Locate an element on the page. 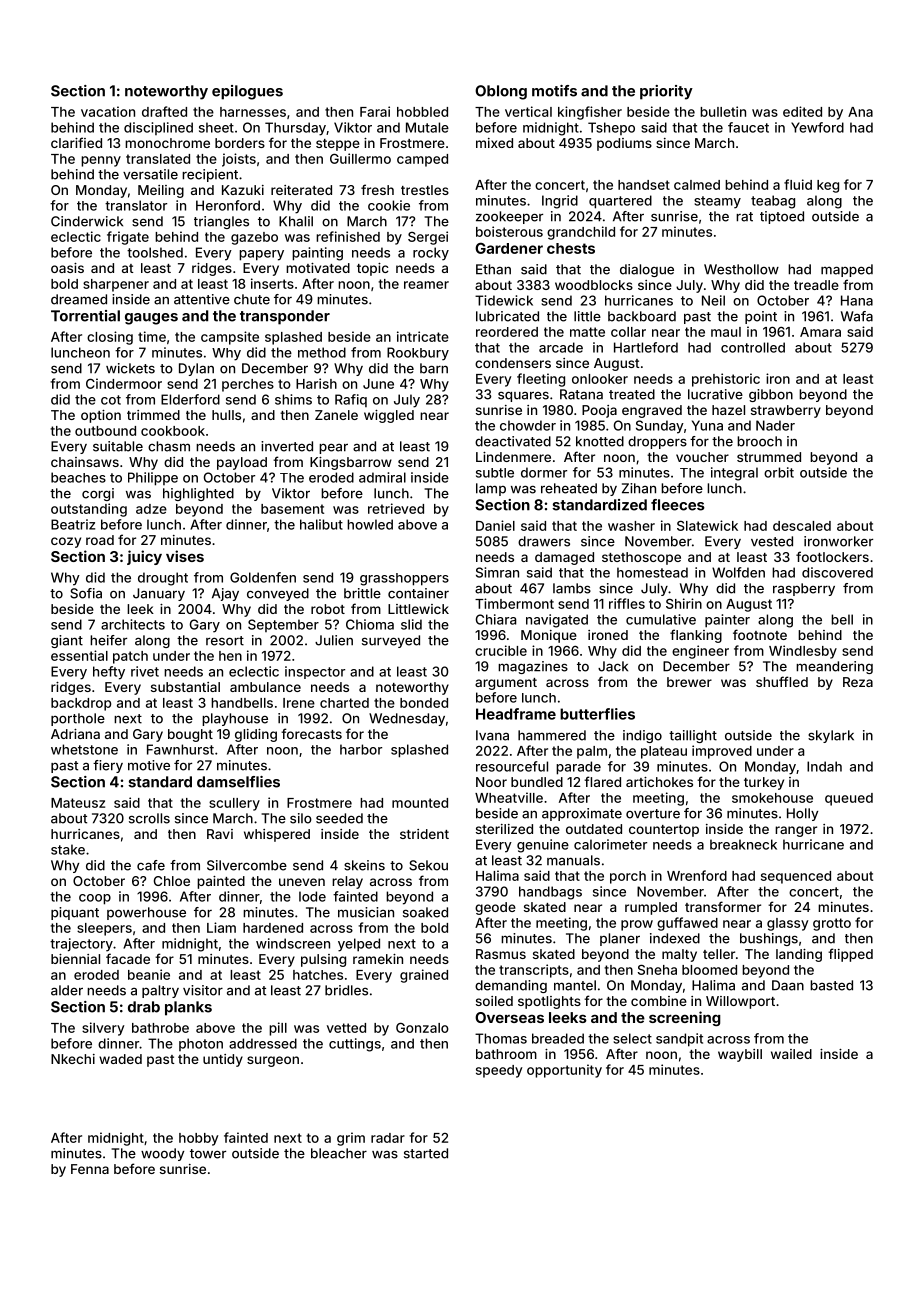 This image has width=924, height=1308. Monique is located at coordinates (549, 636).
